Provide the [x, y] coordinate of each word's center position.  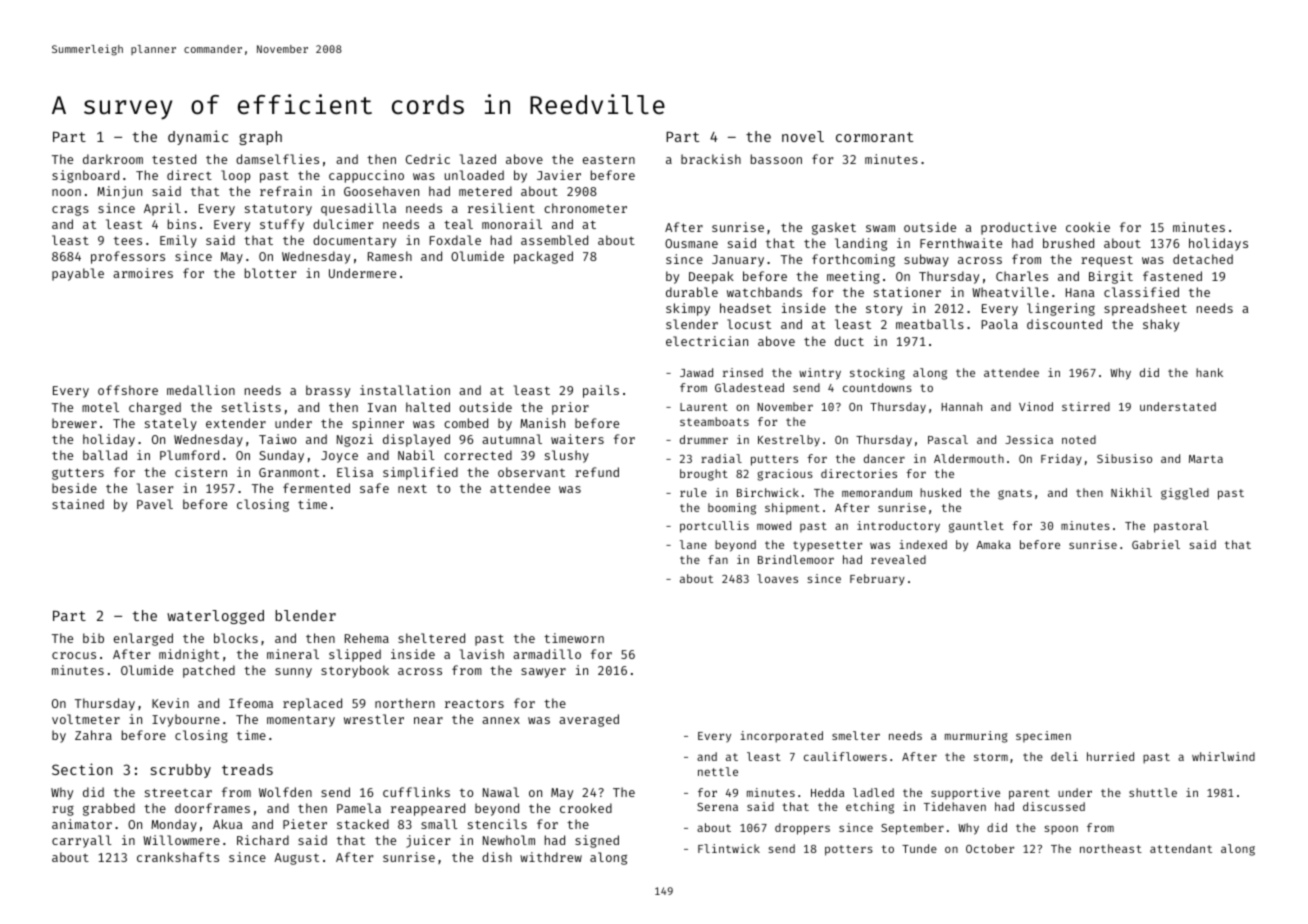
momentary [301, 721]
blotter [270, 273]
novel [803, 136]
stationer [907, 292]
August [296, 859]
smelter [856, 735]
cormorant [874, 137]
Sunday [281, 456]
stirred [1086, 406]
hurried [1110, 756]
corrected [478, 455]
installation [405, 390]
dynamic [198, 137]
